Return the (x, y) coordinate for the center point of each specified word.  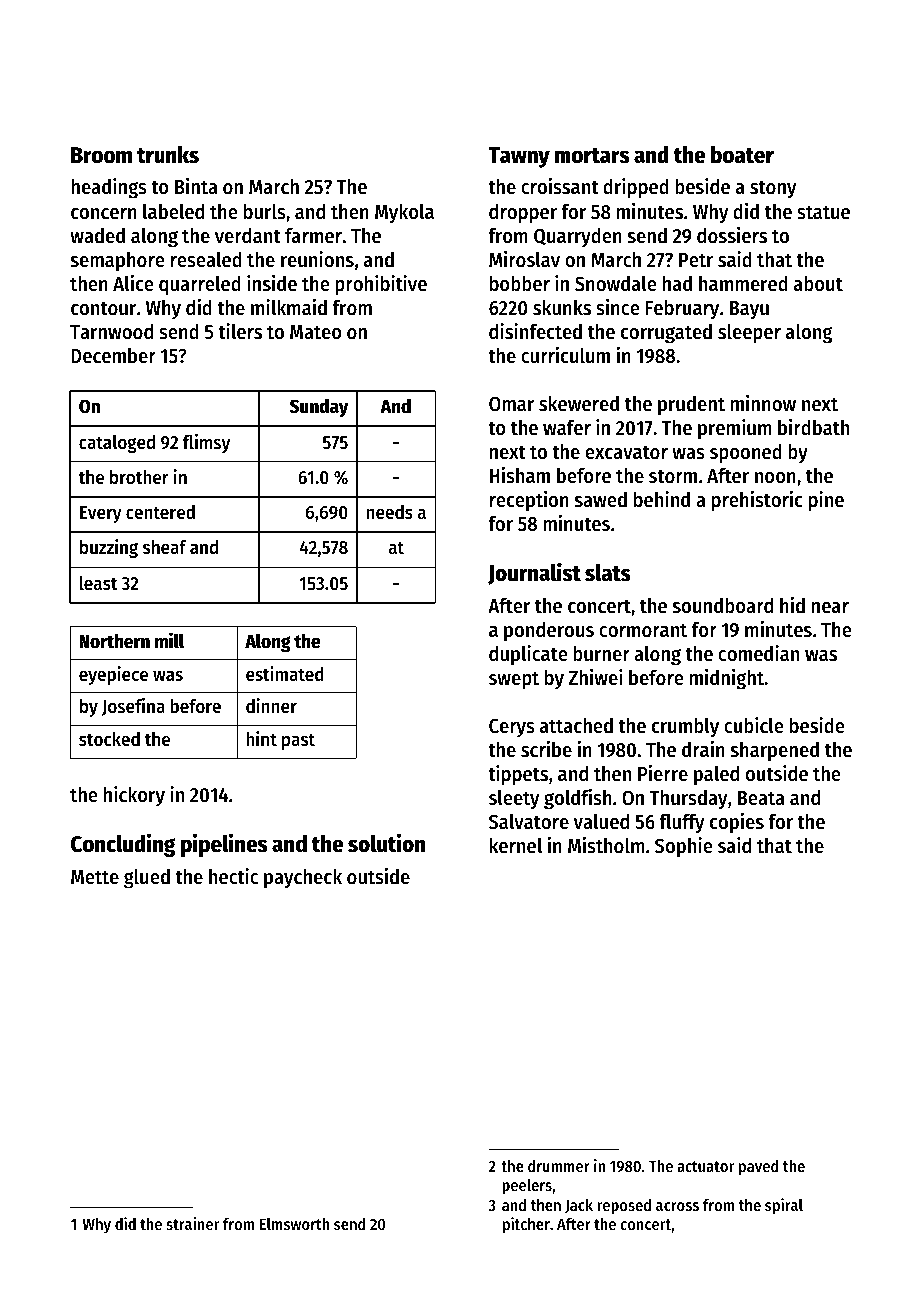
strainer (192, 1223)
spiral (784, 1206)
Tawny (519, 157)
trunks (168, 155)
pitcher (526, 1225)
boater (742, 155)
